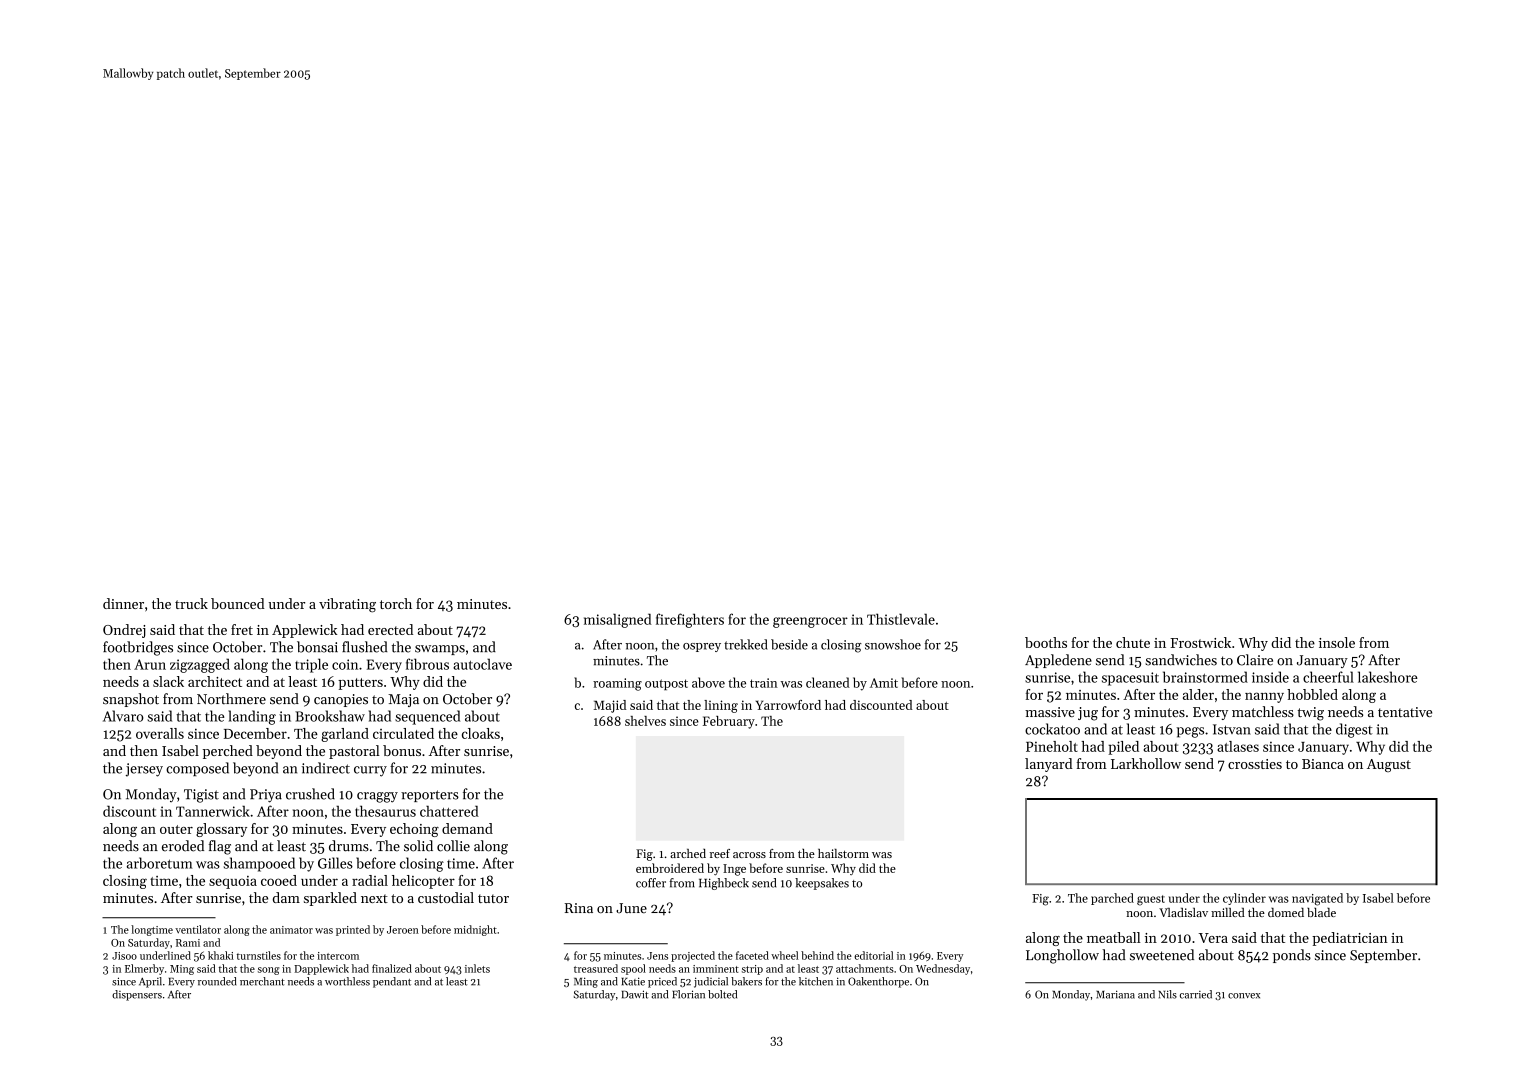 The width and height of the document is (1540, 1089). Describe the element at coordinates (215, 681) in the document. I see `architect` at that location.
